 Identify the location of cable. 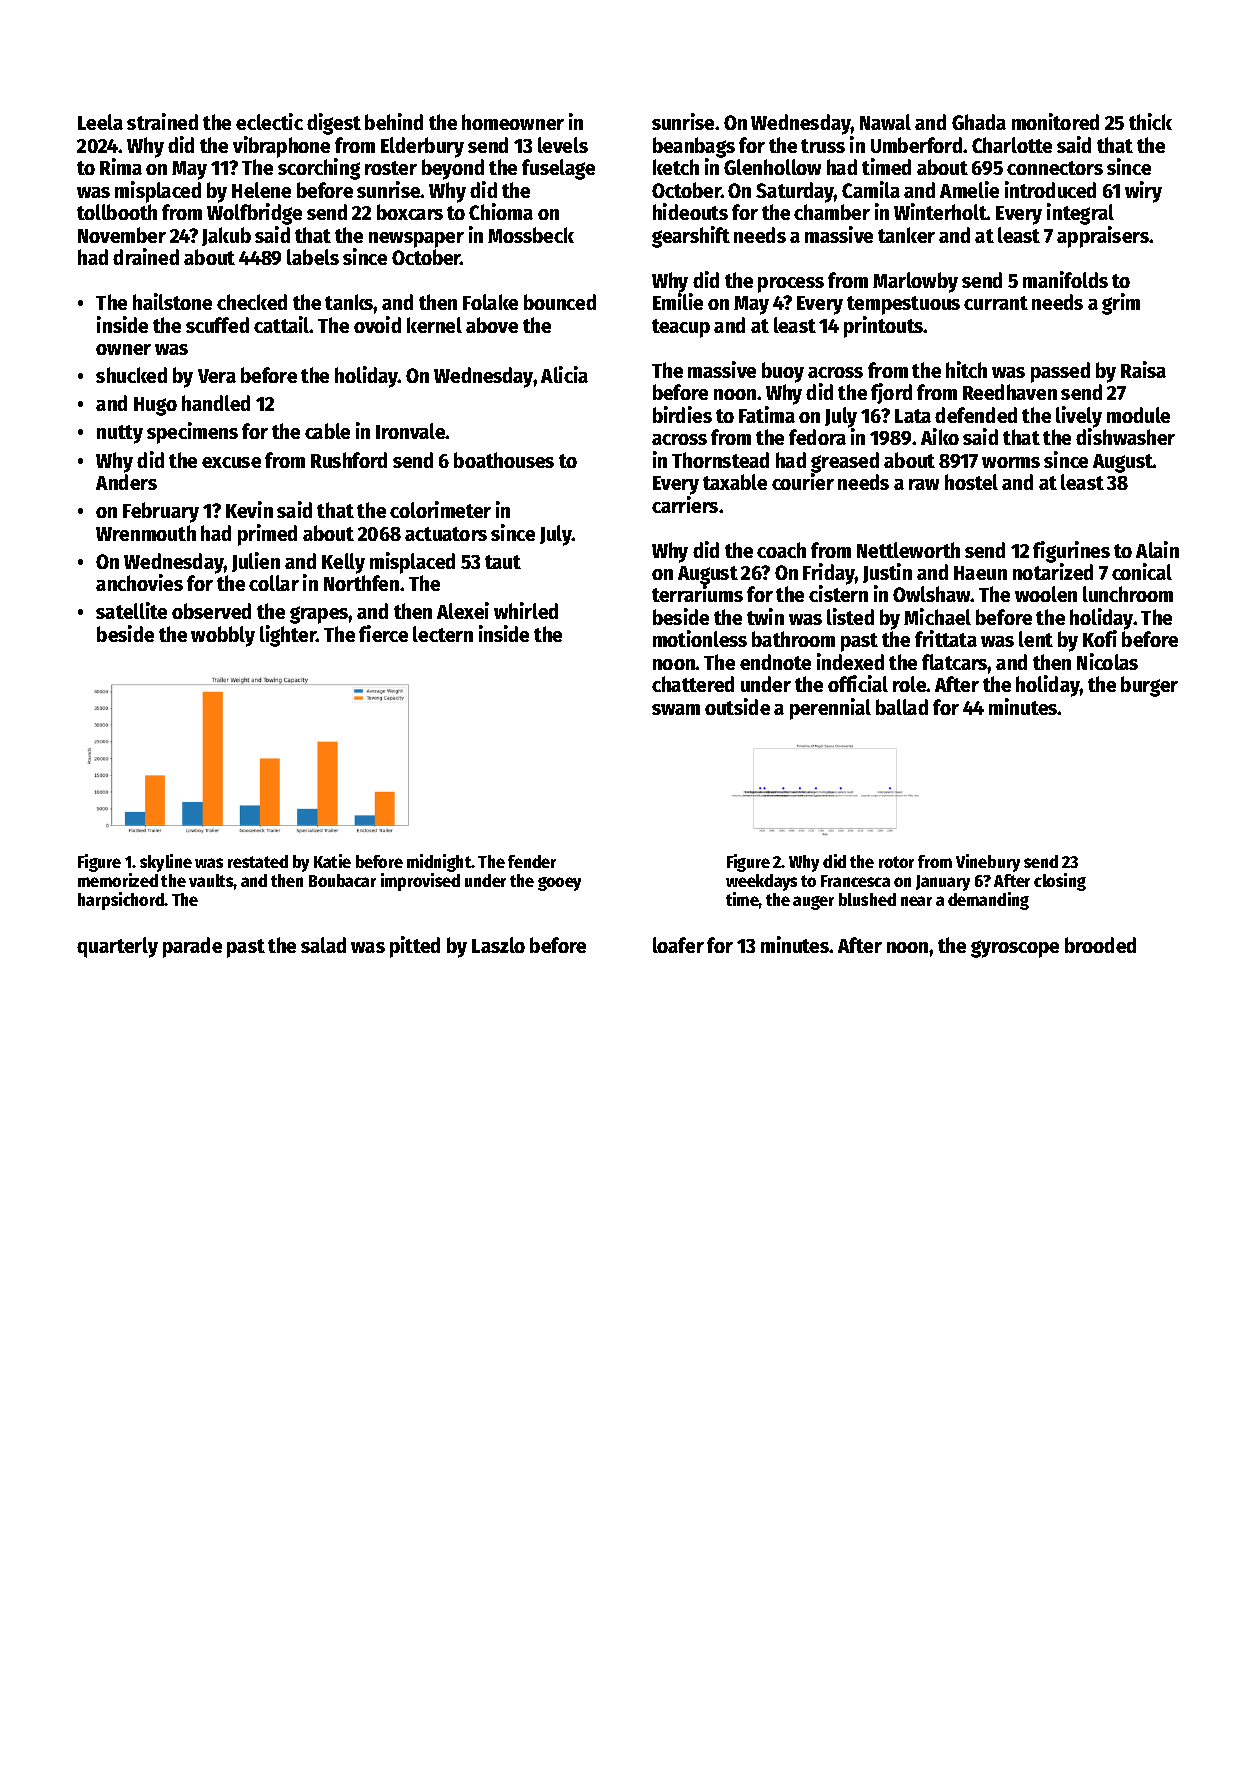
(327, 431).
